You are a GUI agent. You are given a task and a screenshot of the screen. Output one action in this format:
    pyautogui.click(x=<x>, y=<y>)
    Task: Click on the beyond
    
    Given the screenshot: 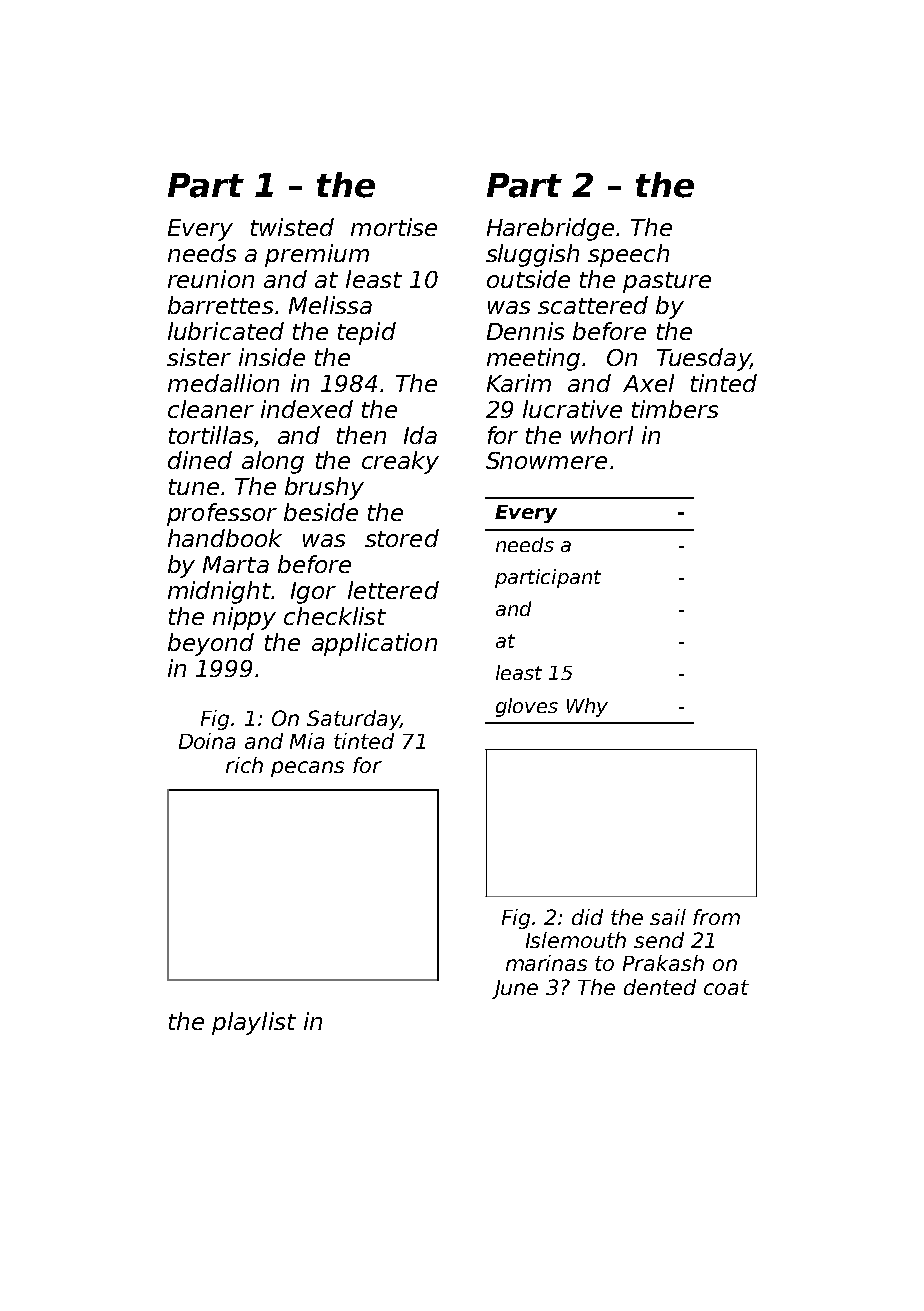 What is the action you would take?
    pyautogui.click(x=211, y=644)
